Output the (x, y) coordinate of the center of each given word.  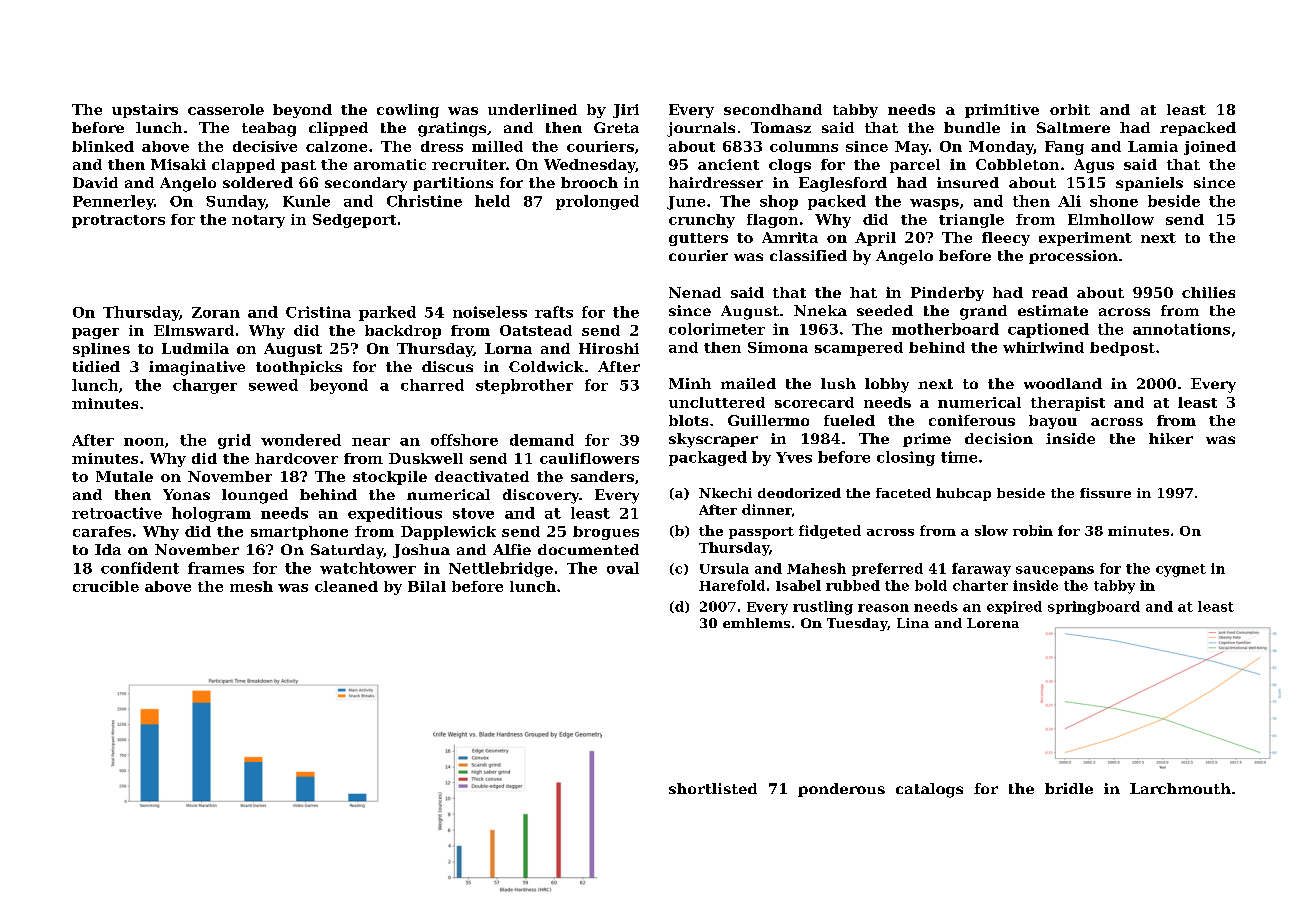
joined (1210, 148)
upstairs (145, 111)
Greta (616, 127)
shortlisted (713, 788)
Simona (778, 347)
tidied (96, 366)
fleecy (1006, 239)
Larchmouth (1180, 788)
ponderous (841, 790)
